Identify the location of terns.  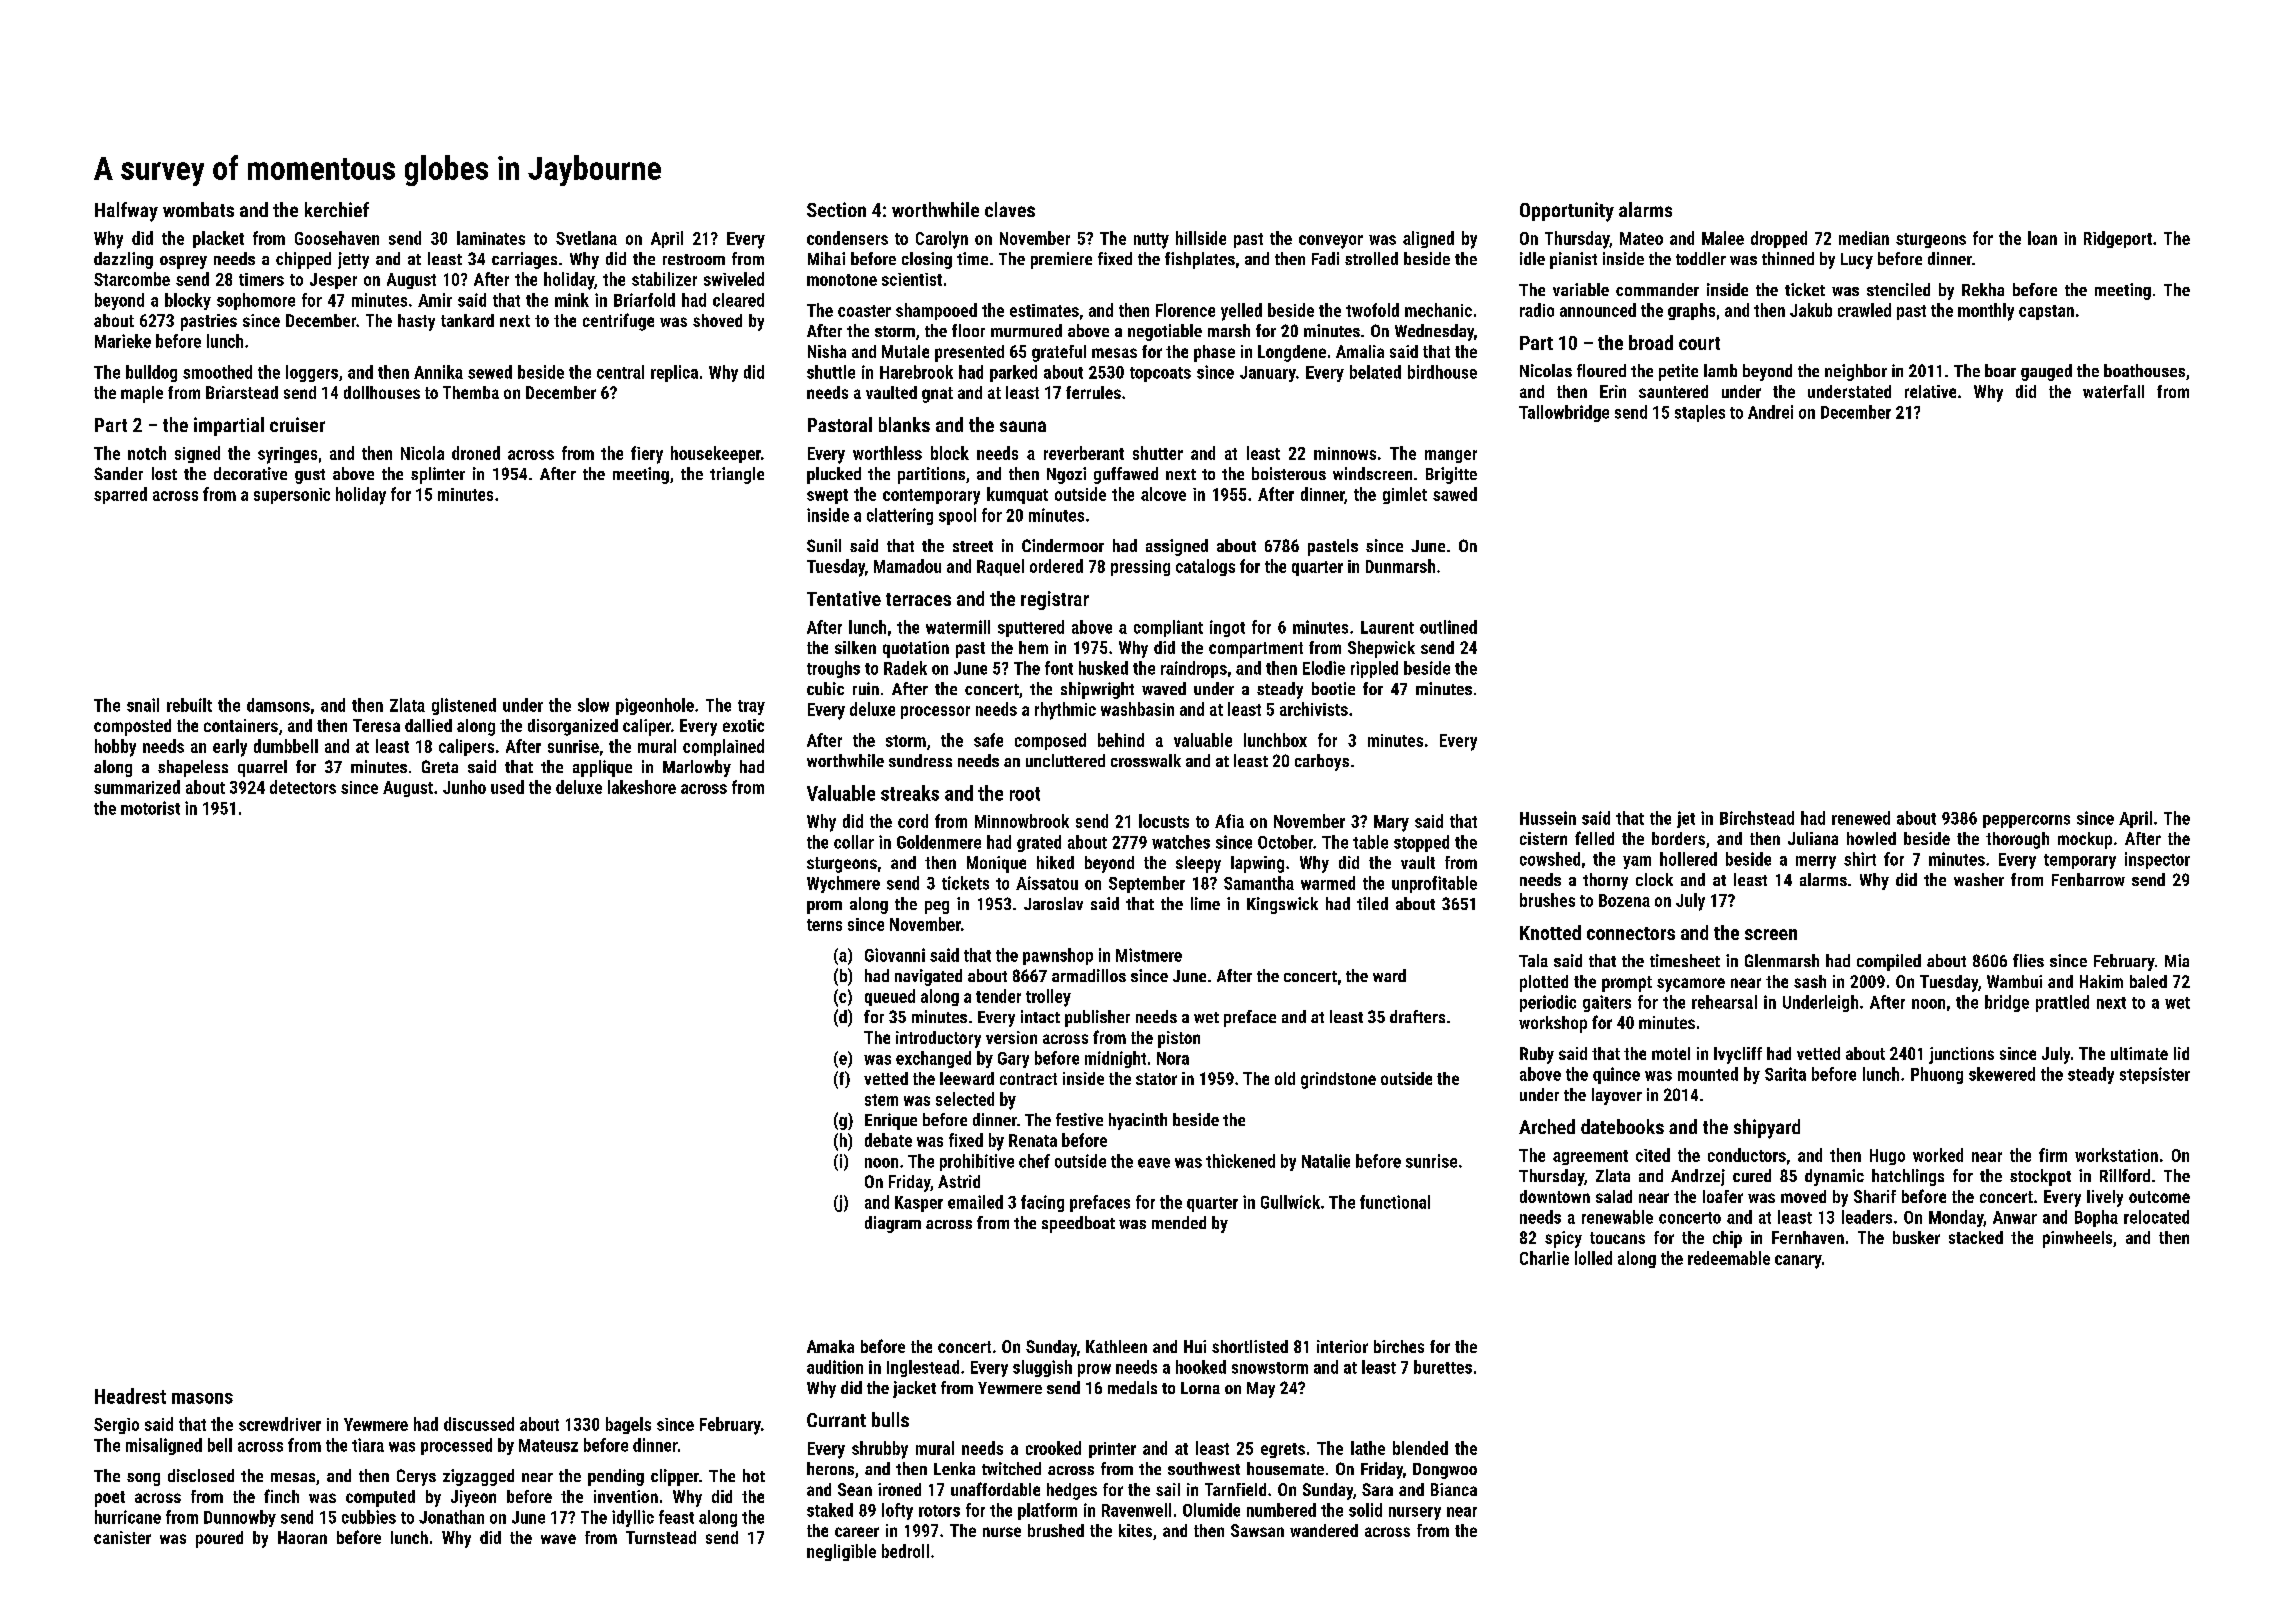
(824, 925).
